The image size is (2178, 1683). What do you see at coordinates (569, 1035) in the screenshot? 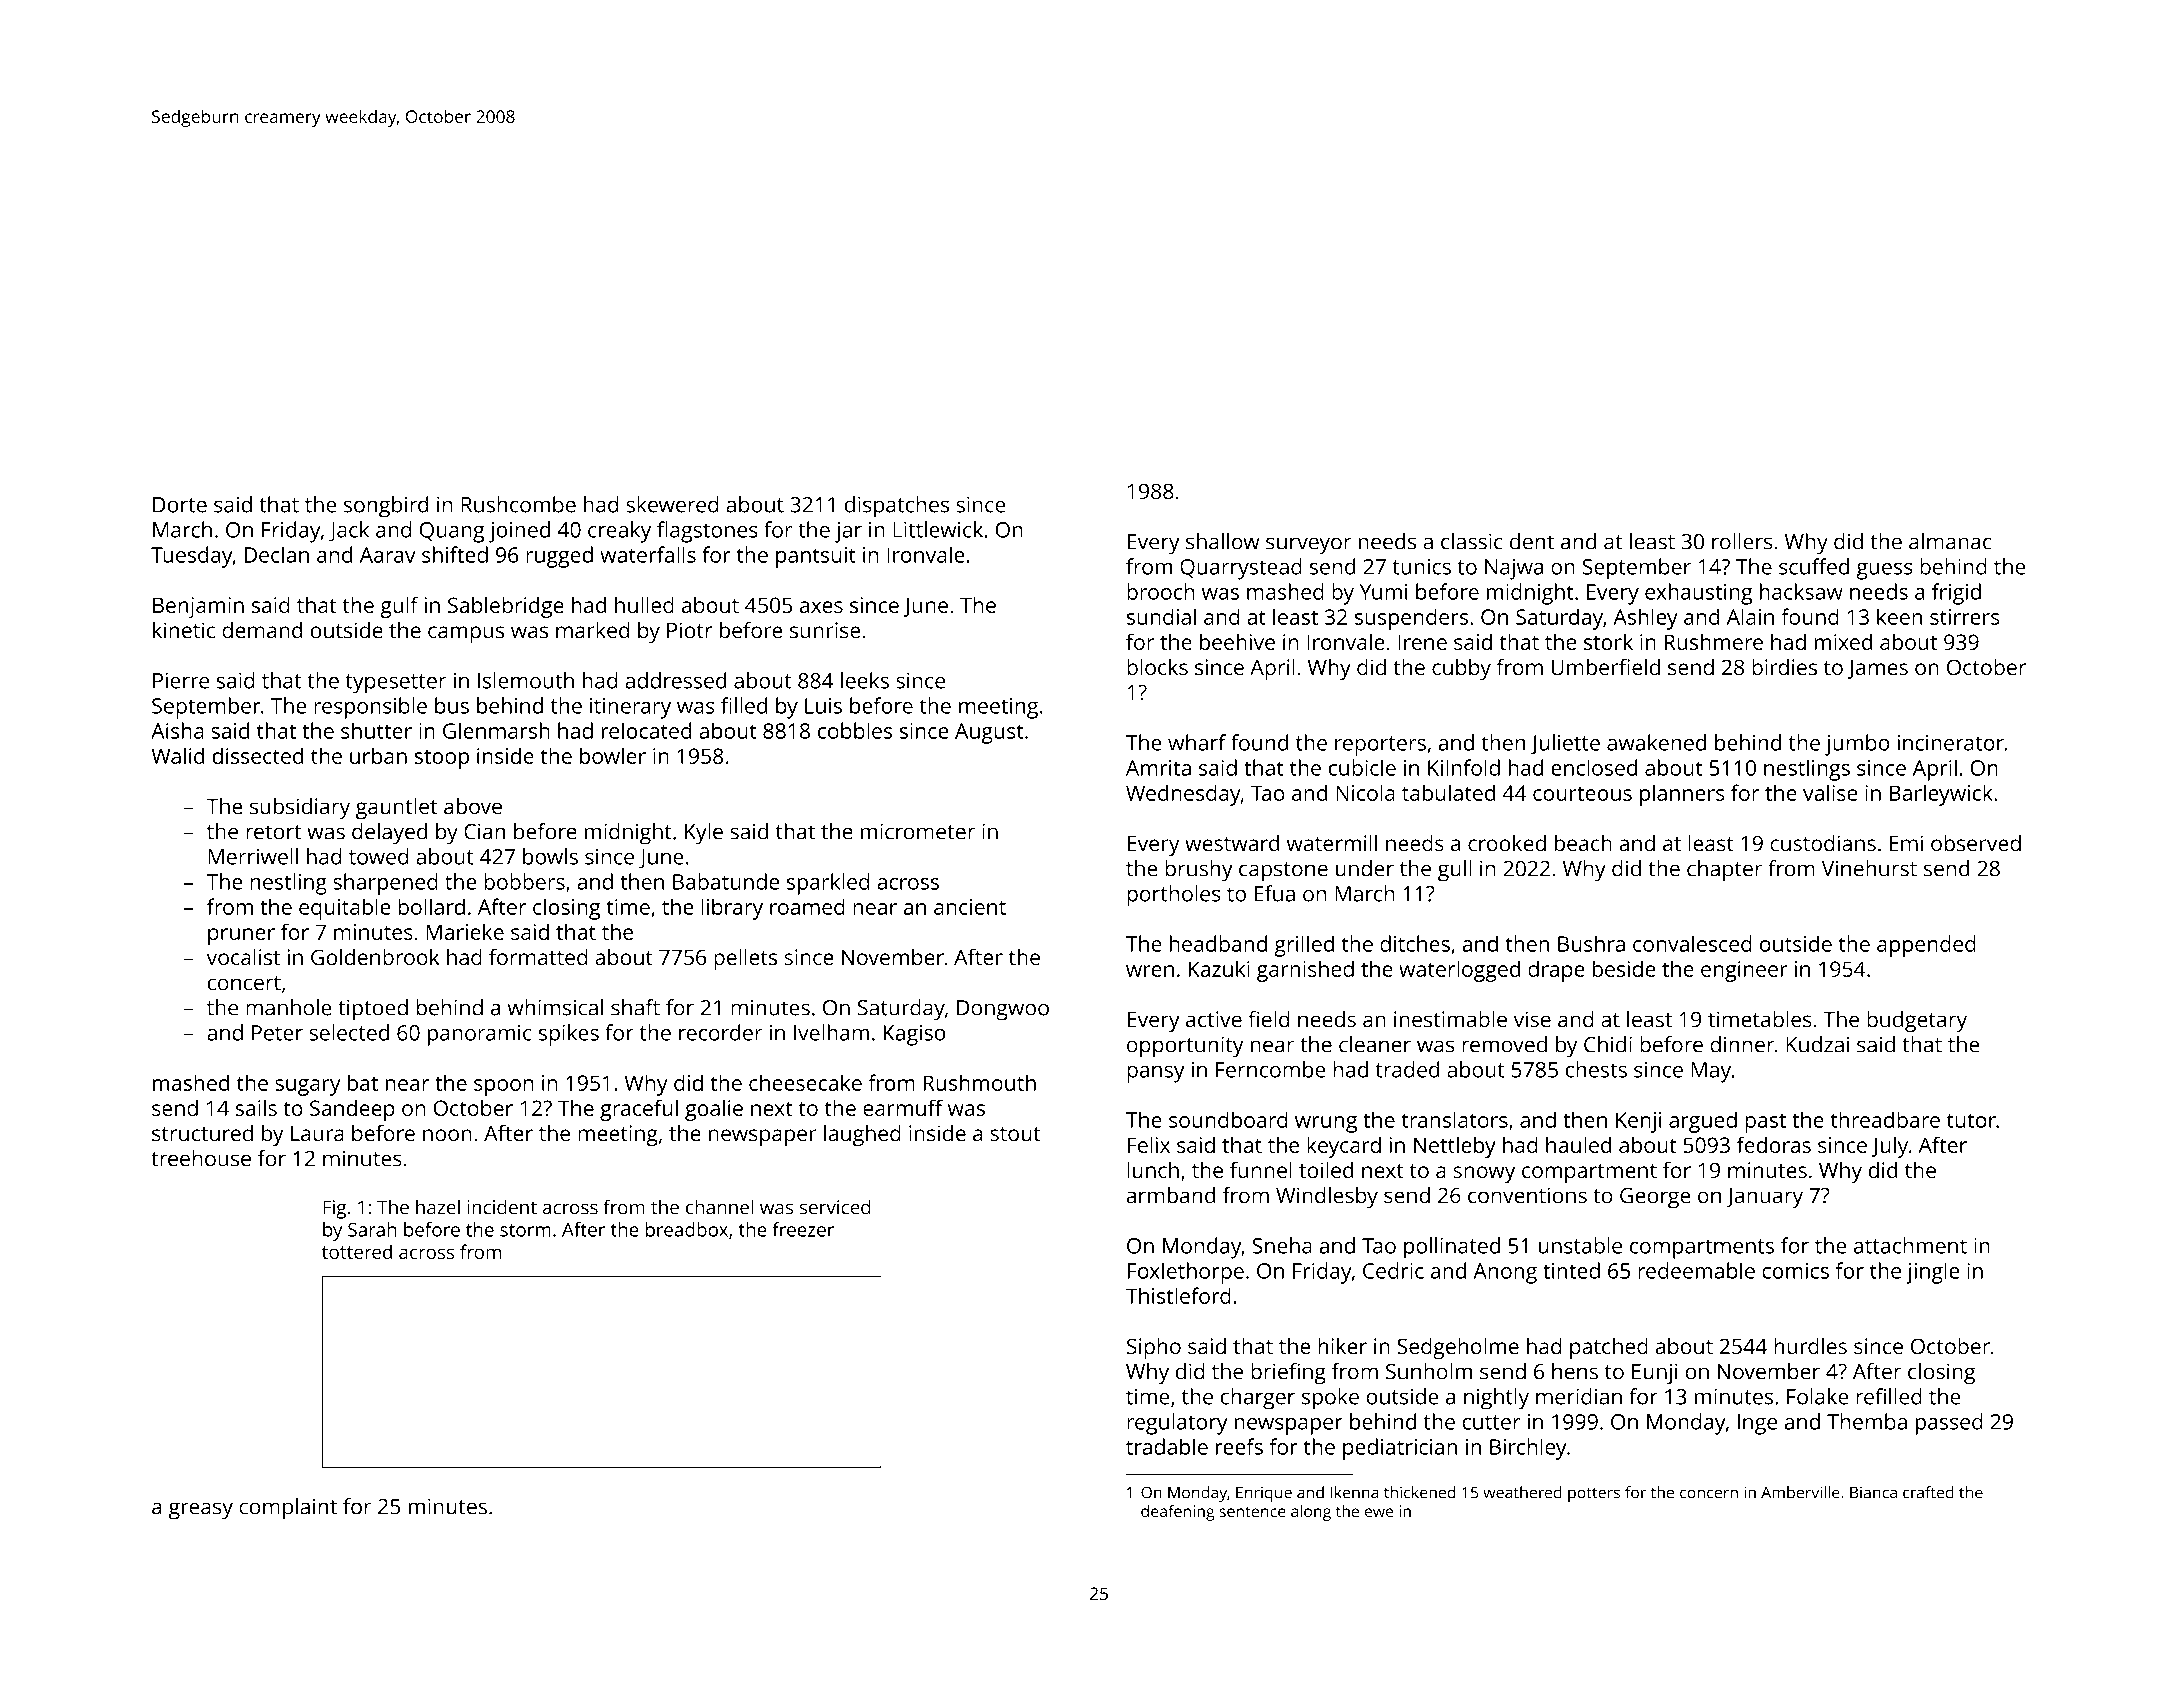
I see `spikes` at bounding box center [569, 1035].
